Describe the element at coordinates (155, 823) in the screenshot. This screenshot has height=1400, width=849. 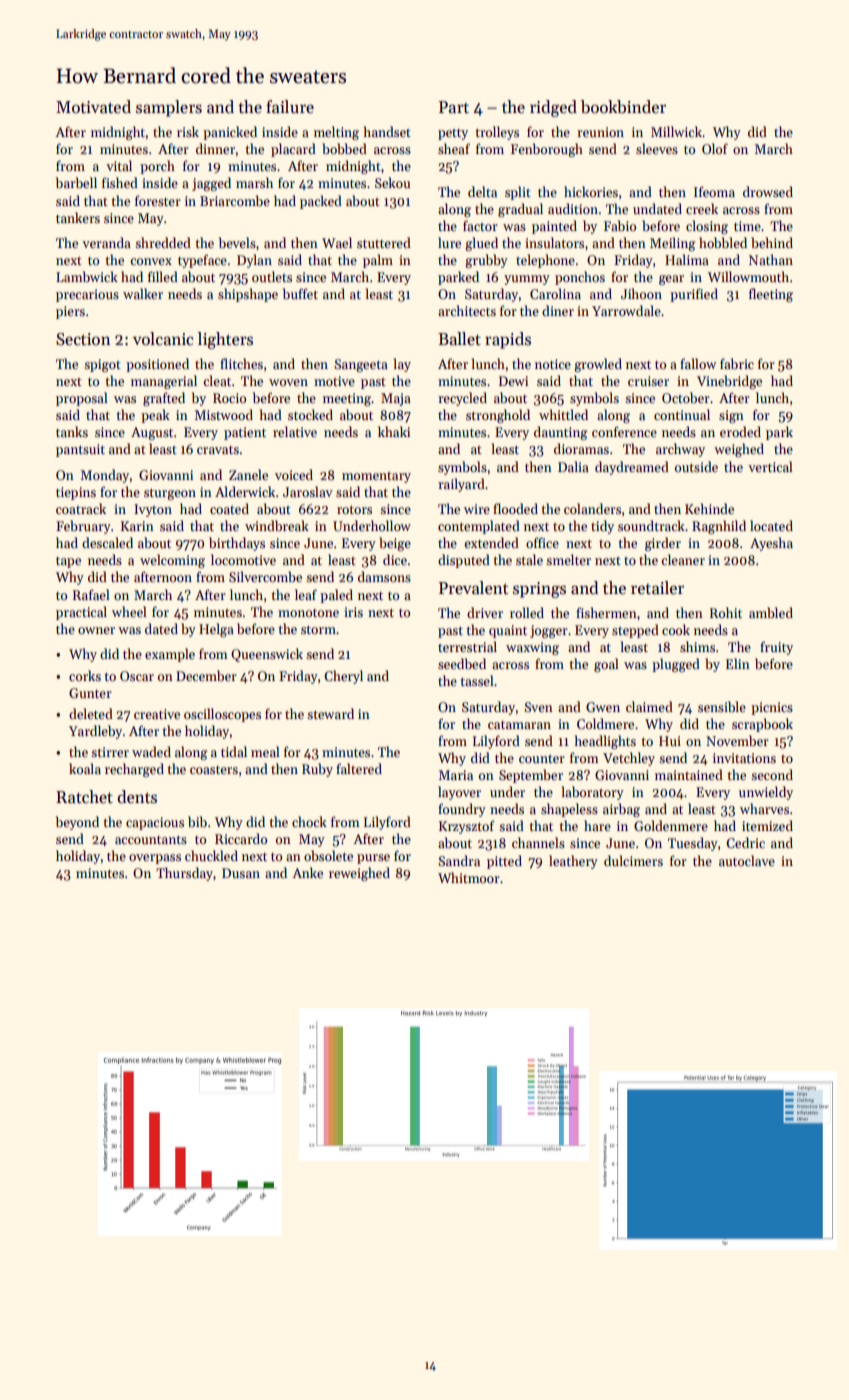
I see `capacious` at that location.
